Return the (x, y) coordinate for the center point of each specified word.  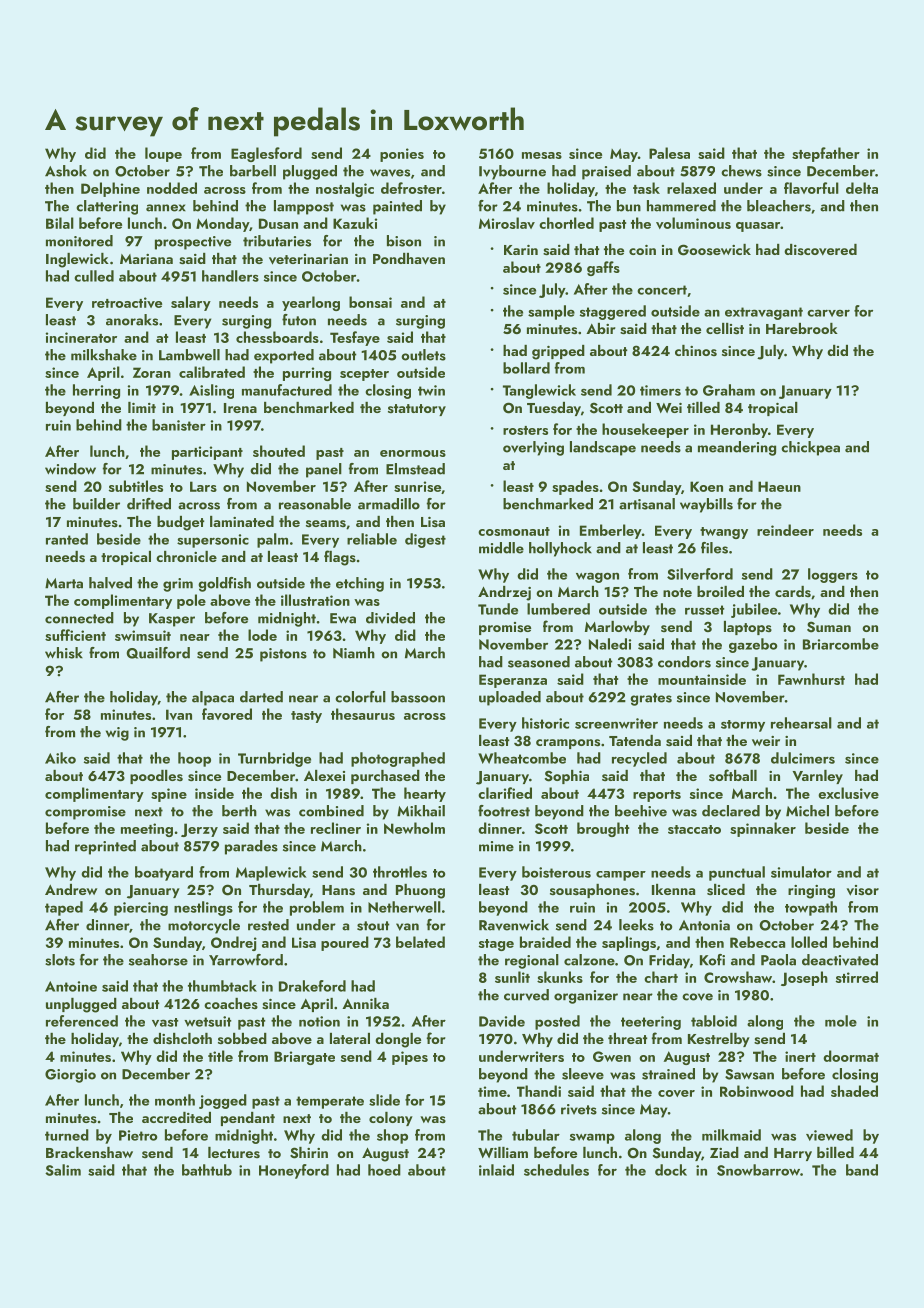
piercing (141, 909)
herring (96, 391)
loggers (833, 575)
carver (828, 313)
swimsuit (143, 635)
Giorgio (70, 1076)
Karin (521, 250)
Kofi (712, 960)
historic (545, 723)
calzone (589, 960)
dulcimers (803, 758)
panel (324, 470)
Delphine (110, 189)
